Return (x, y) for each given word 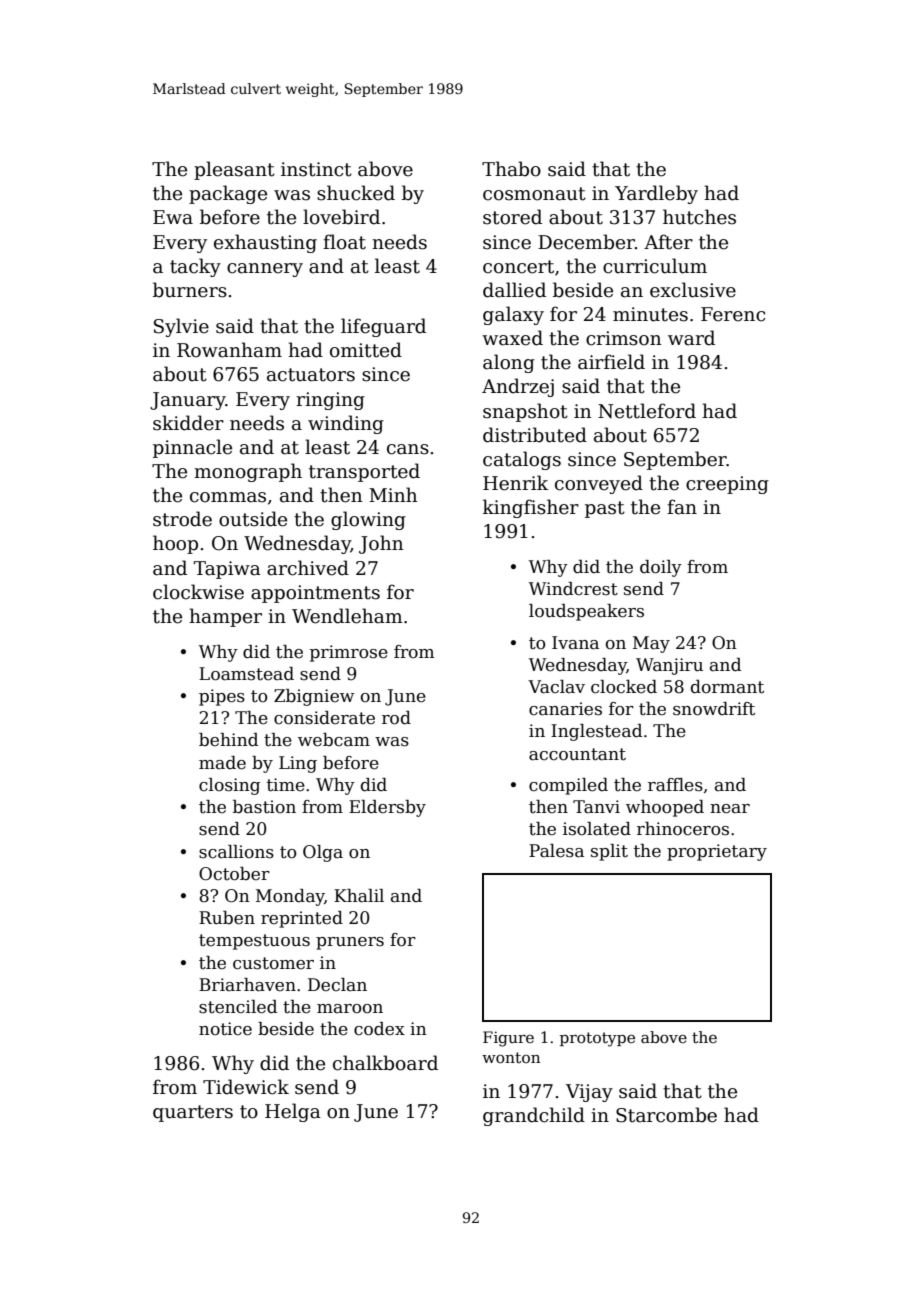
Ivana (575, 643)
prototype (597, 1039)
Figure (508, 1039)
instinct (316, 169)
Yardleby (656, 194)
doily (661, 568)
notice (225, 1029)
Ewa (173, 217)
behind (228, 740)
